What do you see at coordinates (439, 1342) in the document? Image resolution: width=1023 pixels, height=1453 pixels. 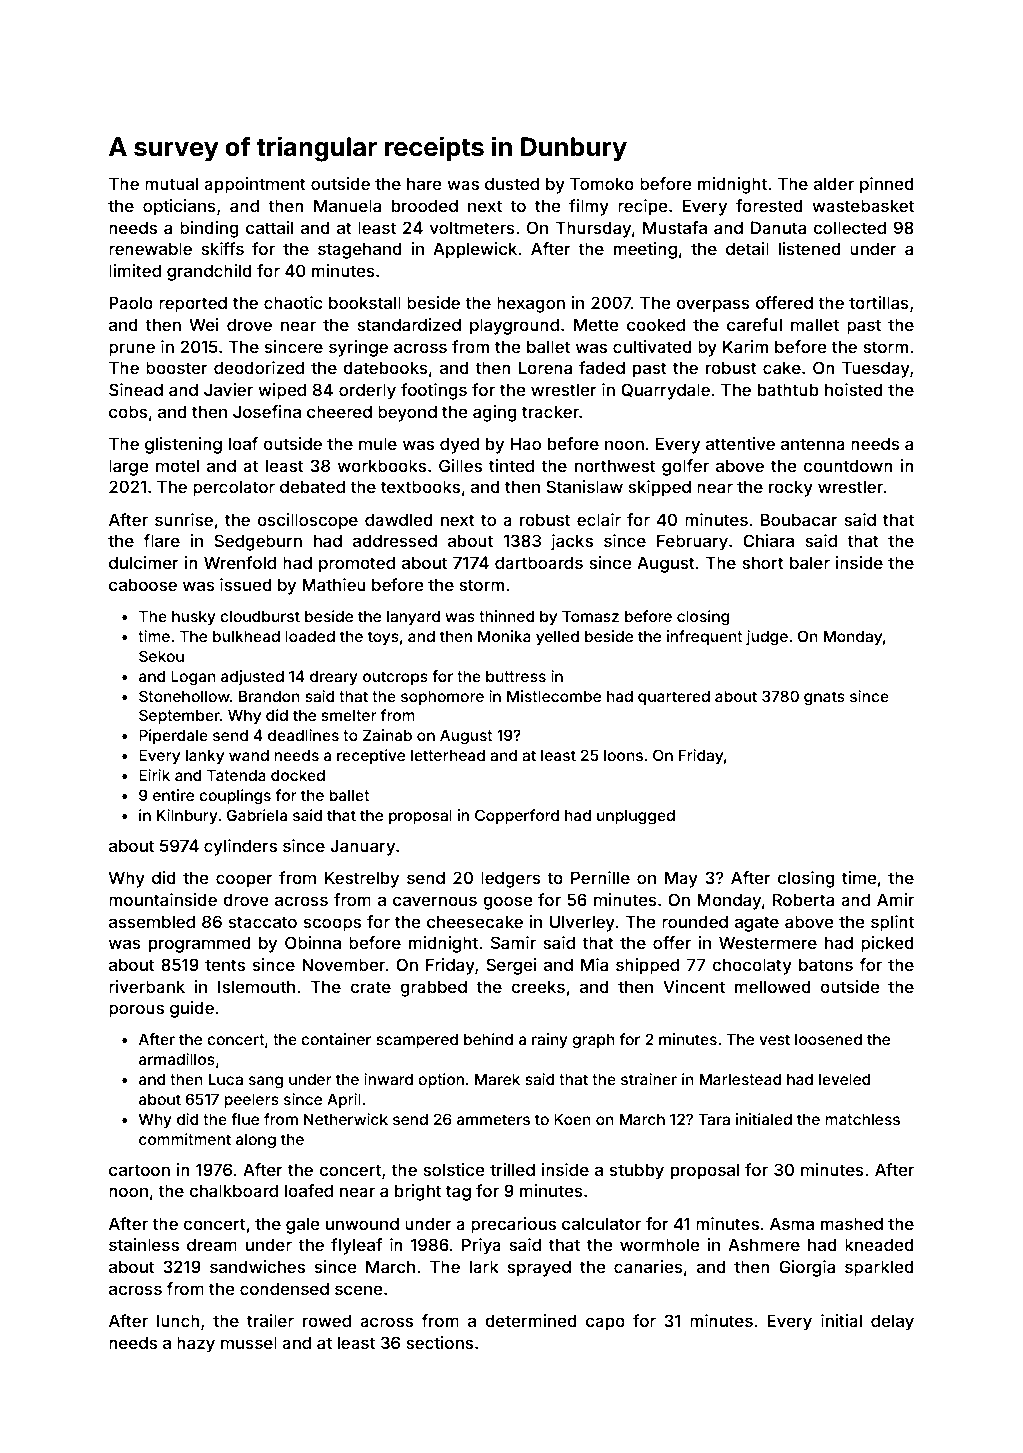 I see `sections` at bounding box center [439, 1342].
